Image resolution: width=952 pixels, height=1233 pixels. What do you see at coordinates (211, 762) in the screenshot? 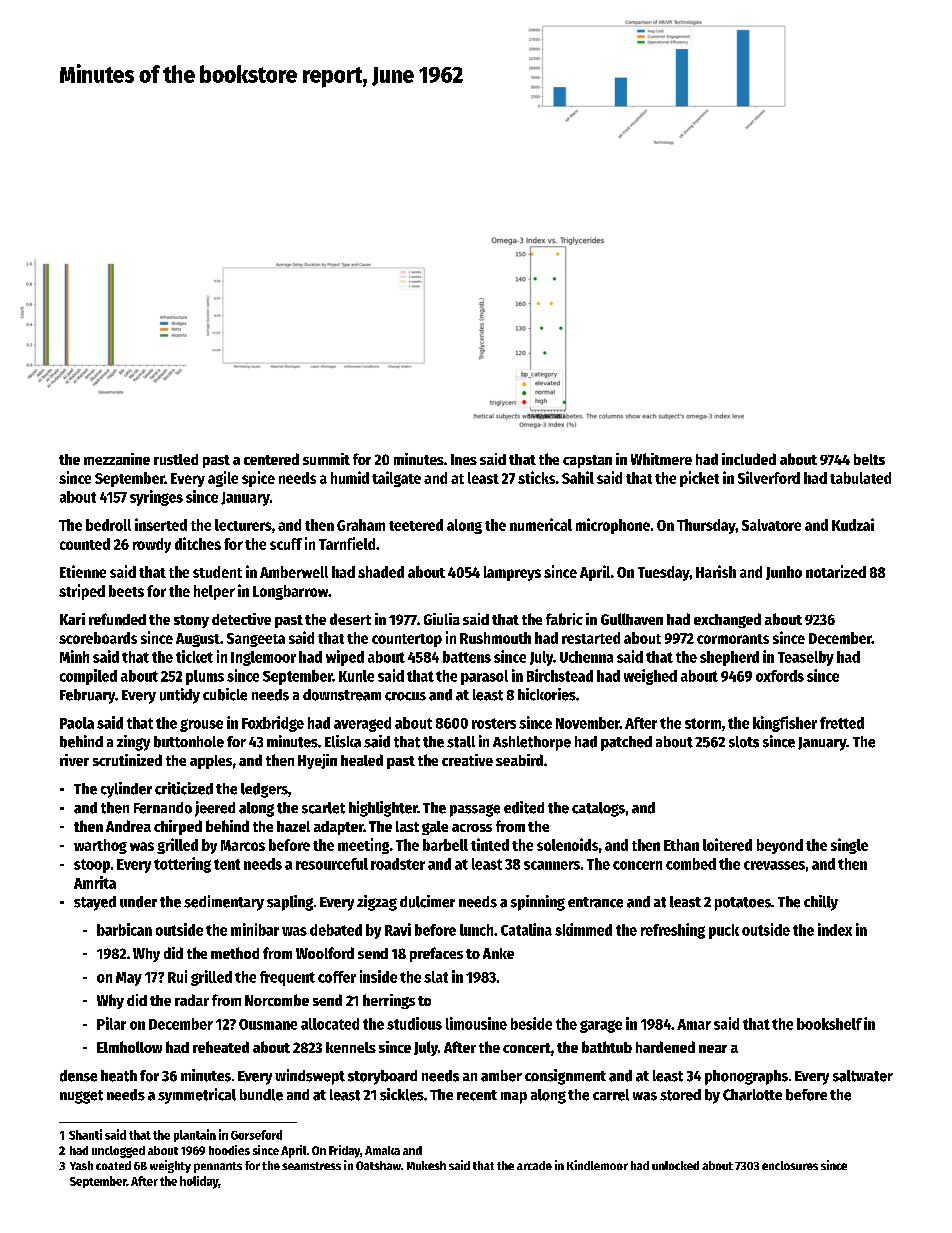
I see `apples` at bounding box center [211, 762].
